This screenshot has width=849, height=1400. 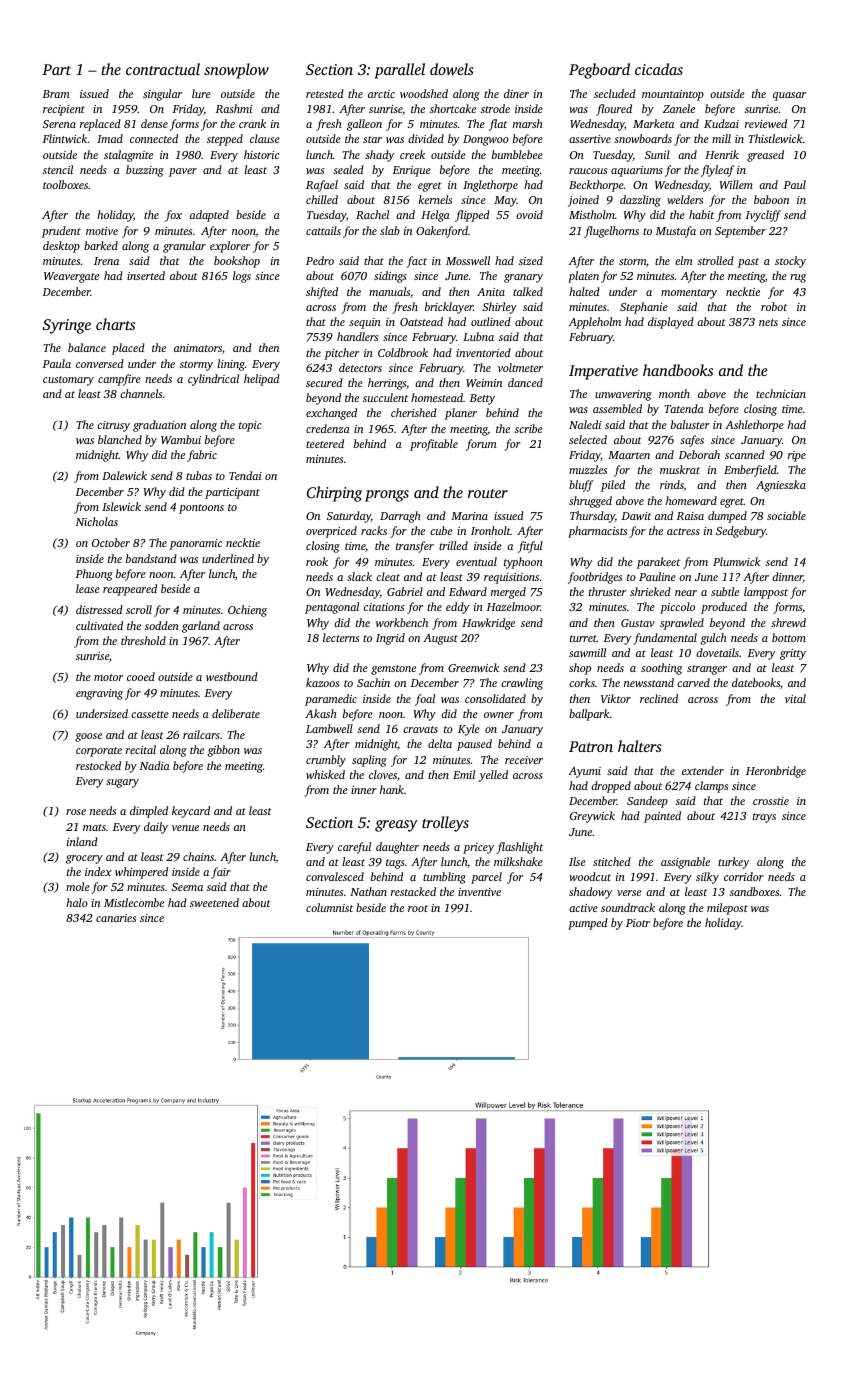 I want to click on engraving, so click(x=99, y=694).
